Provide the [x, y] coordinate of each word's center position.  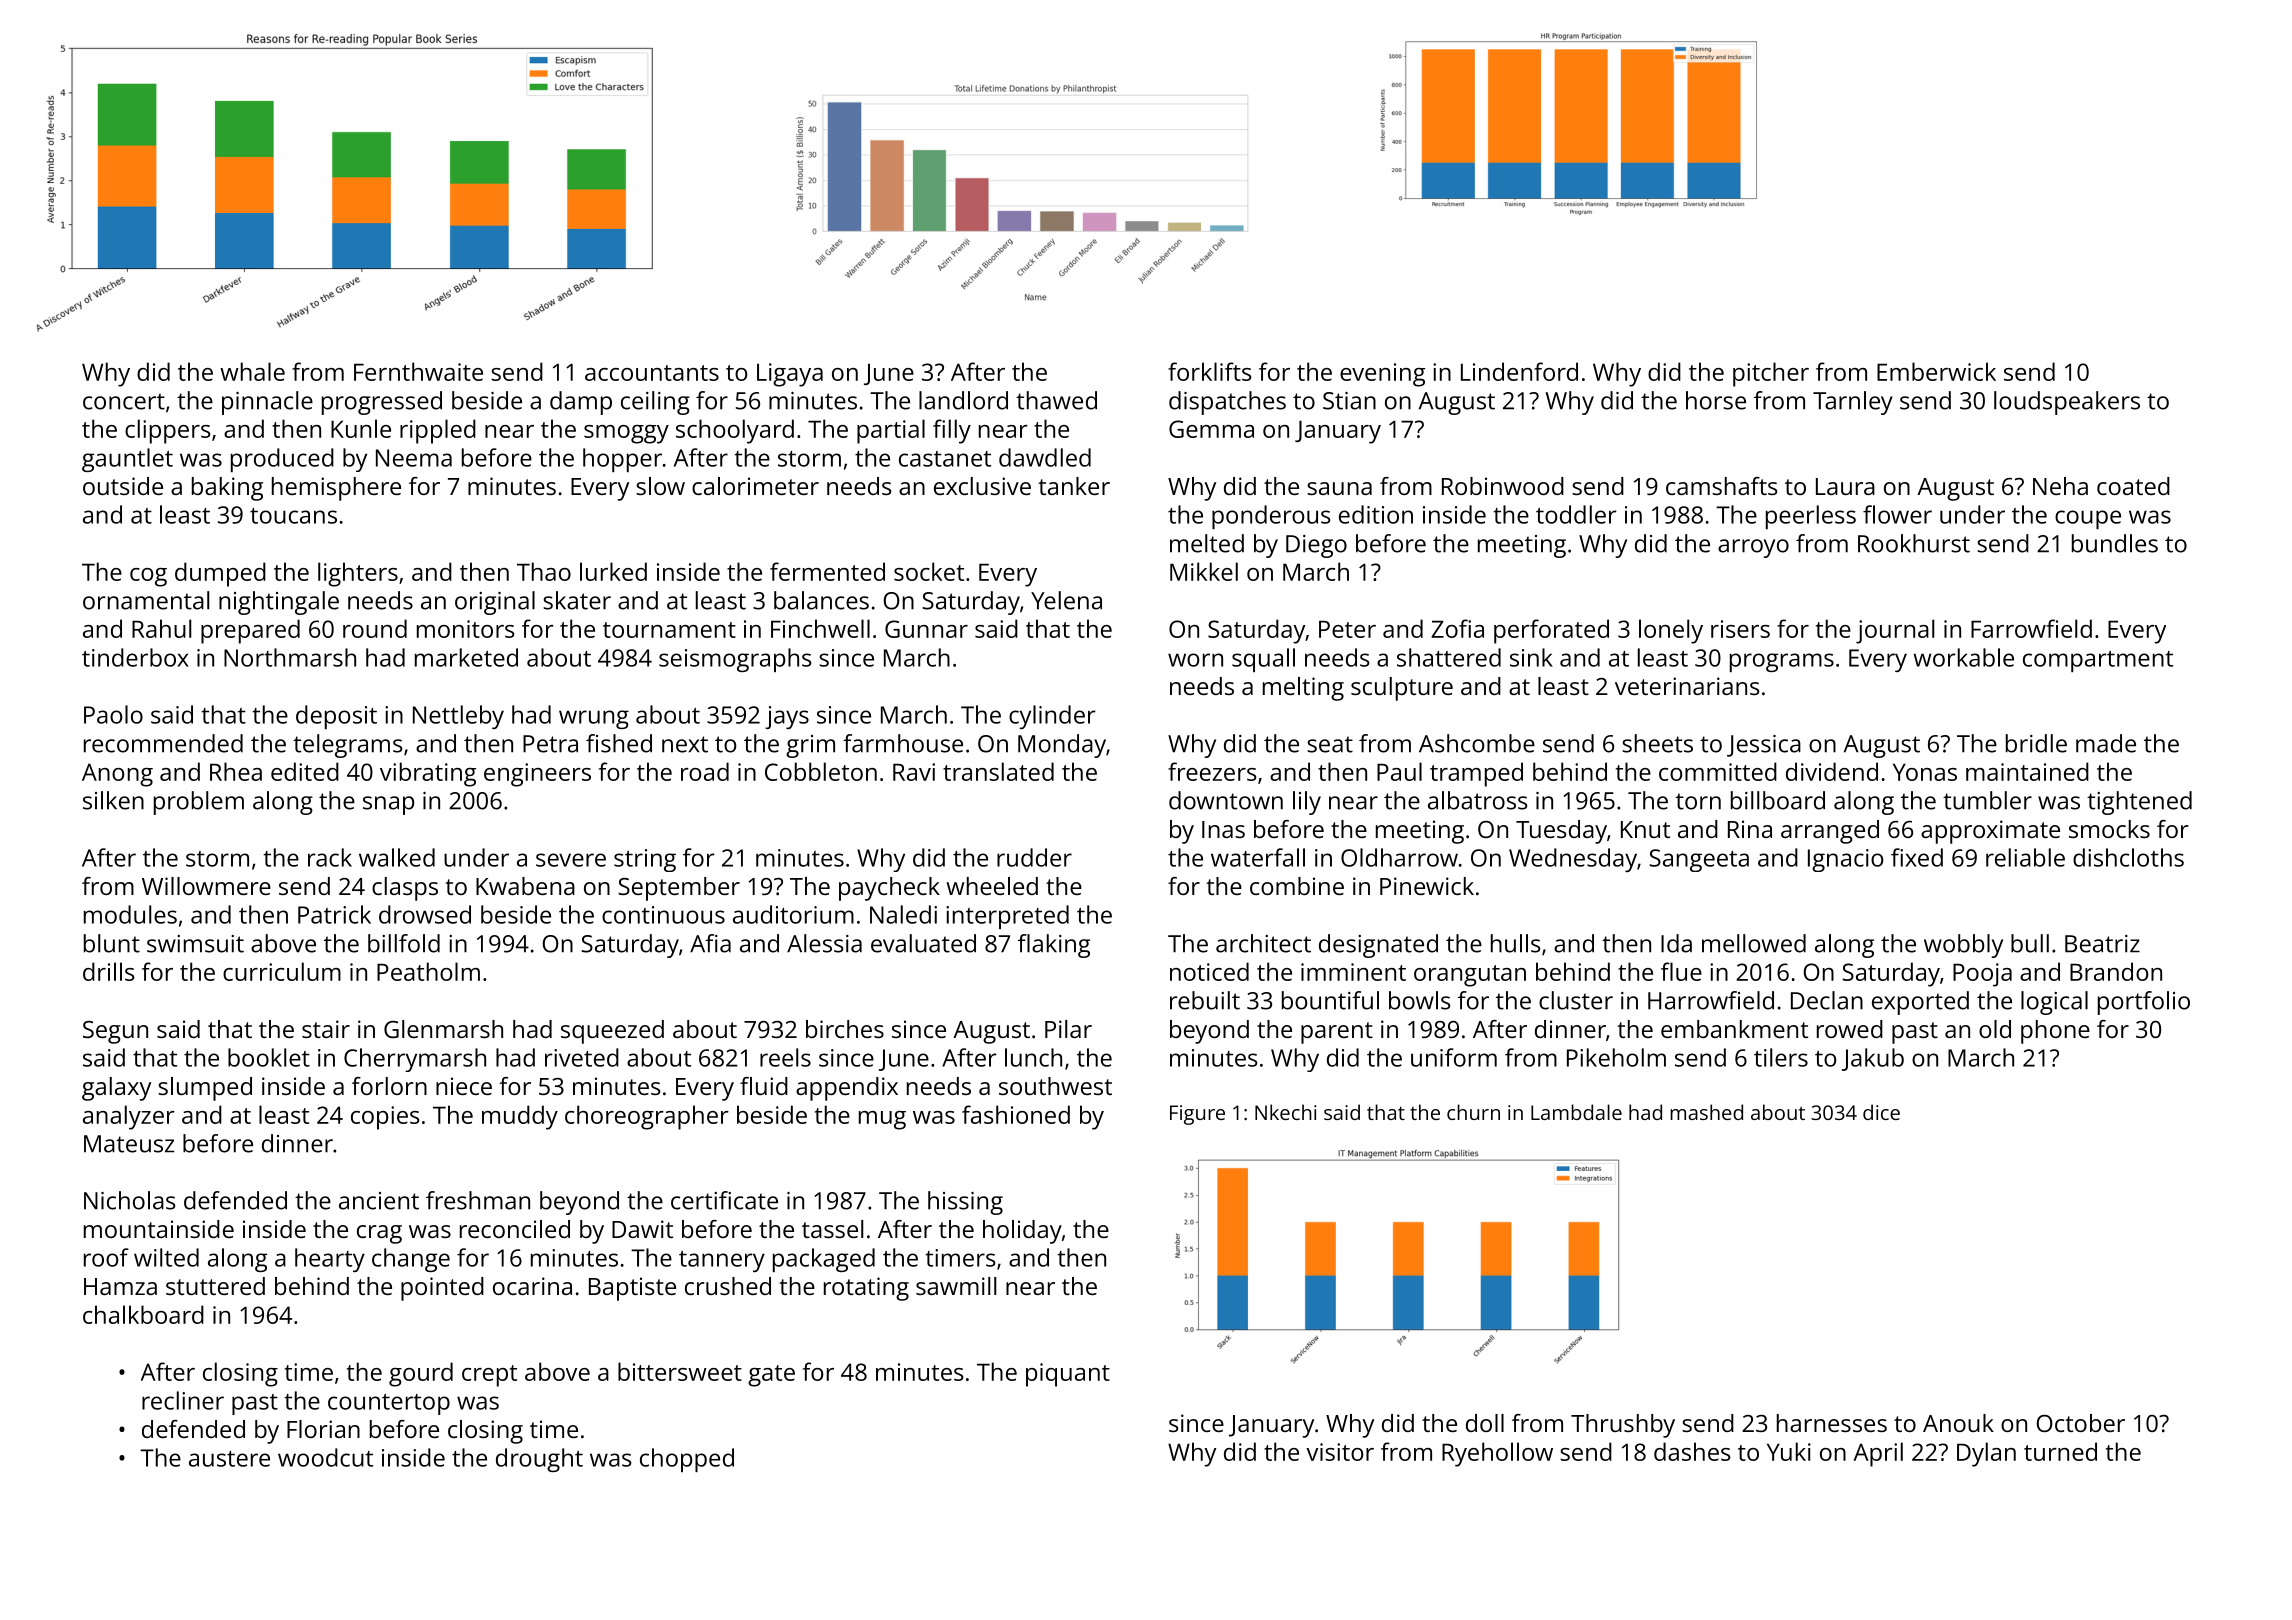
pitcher [1771, 374]
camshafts [1722, 486]
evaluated [923, 943]
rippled [438, 431]
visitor [1340, 1452]
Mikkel [1204, 571]
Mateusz [129, 1144]
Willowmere [206, 886]
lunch [1033, 1057]
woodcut [325, 1457]
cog [148, 577]
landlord [963, 400]
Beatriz [2102, 944]
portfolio [2144, 1003]
